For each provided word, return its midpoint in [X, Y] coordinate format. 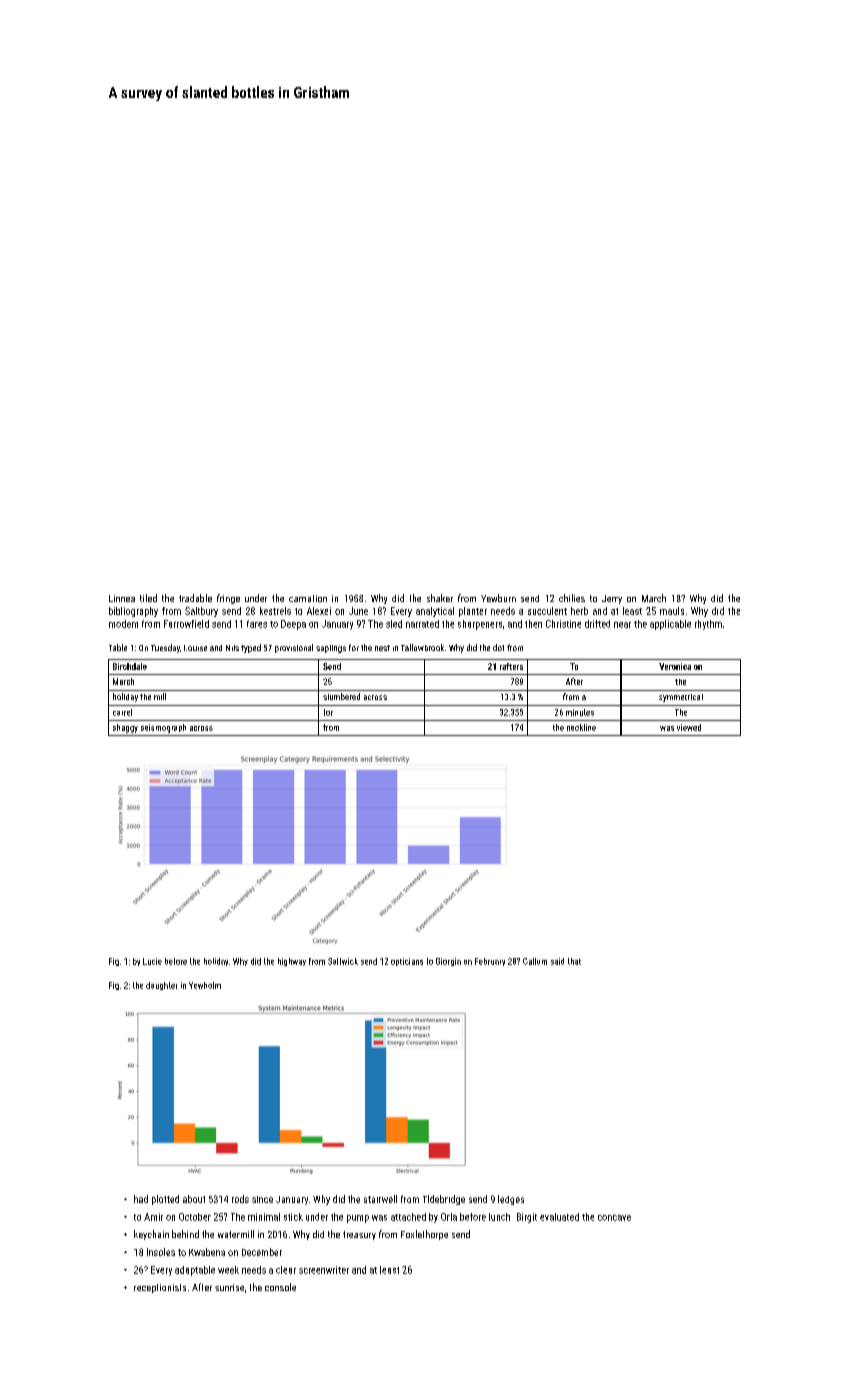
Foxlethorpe [424, 1235]
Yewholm [205, 985]
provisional [294, 648]
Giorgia [448, 962]
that [574, 961]
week [228, 1270]
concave [614, 1218]
